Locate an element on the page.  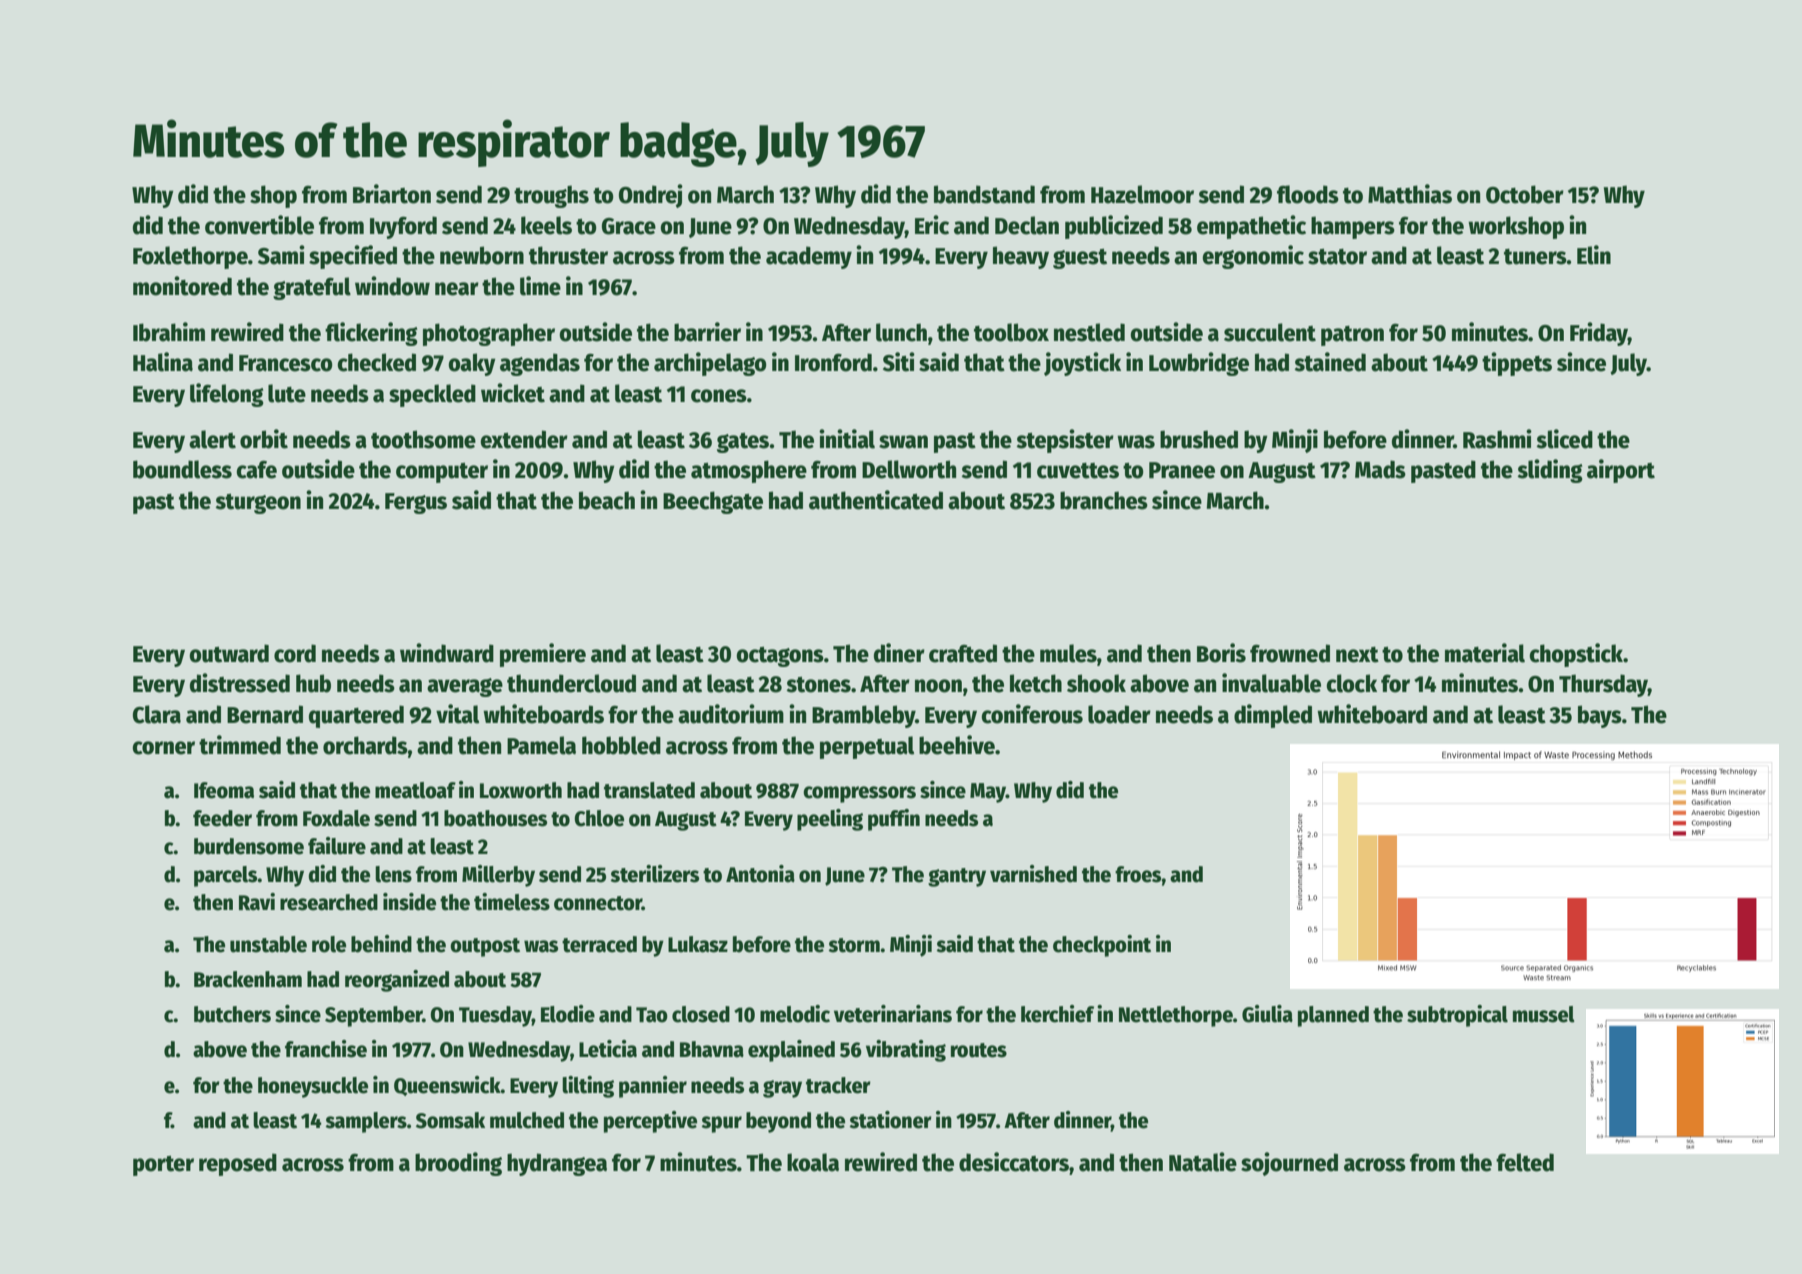
Antonia is located at coordinates (760, 874).
